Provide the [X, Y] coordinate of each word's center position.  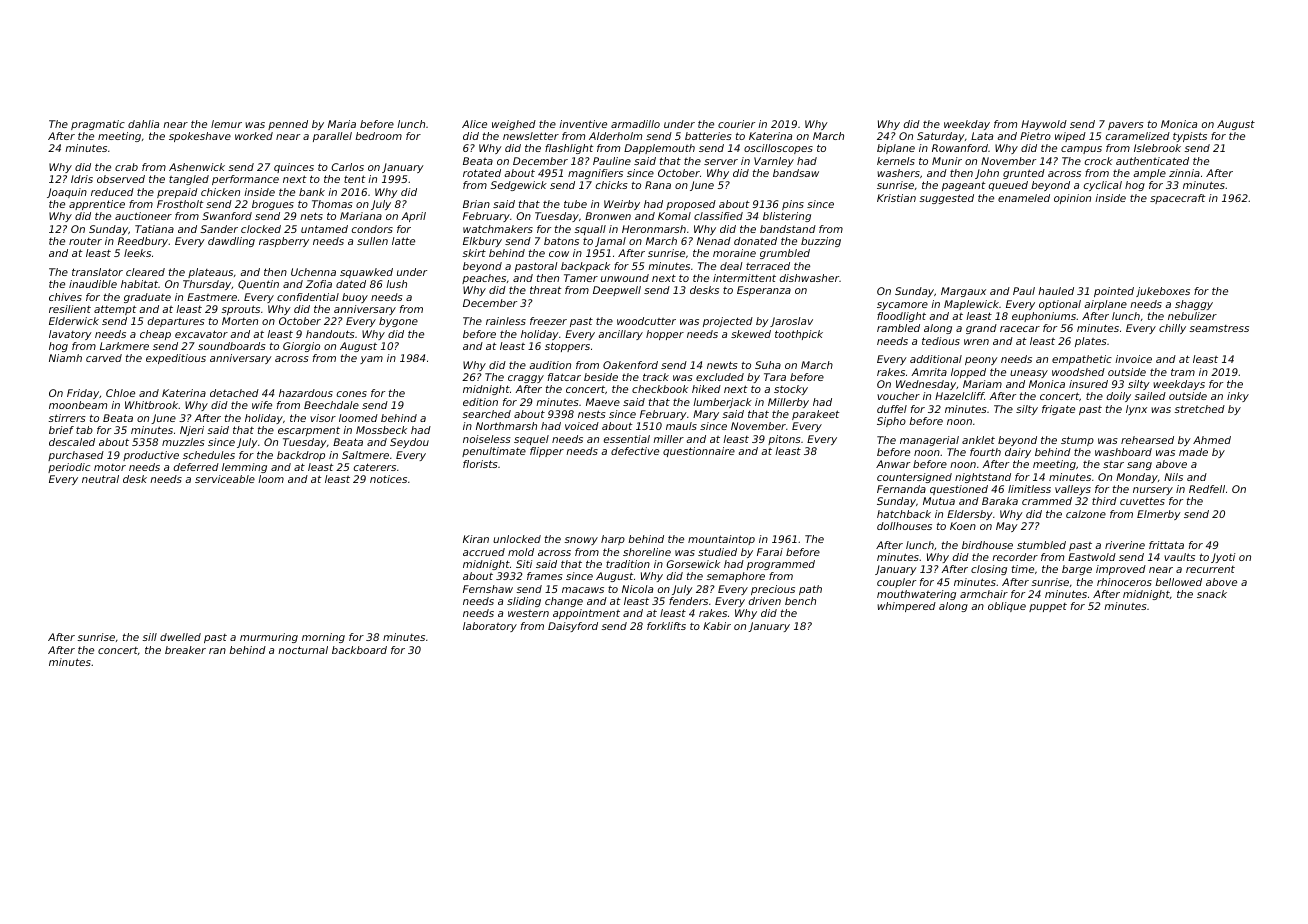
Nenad [714, 241]
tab [84, 430]
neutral [100, 479]
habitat [139, 284]
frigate [1058, 410]
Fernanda [901, 489]
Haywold [1044, 125]
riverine [1125, 545]
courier [736, 124]
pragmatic [98, 125]
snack [1212, 594]
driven [765, 601]
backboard [359, 650]
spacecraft [1178, 199]
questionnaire [699, 452]
